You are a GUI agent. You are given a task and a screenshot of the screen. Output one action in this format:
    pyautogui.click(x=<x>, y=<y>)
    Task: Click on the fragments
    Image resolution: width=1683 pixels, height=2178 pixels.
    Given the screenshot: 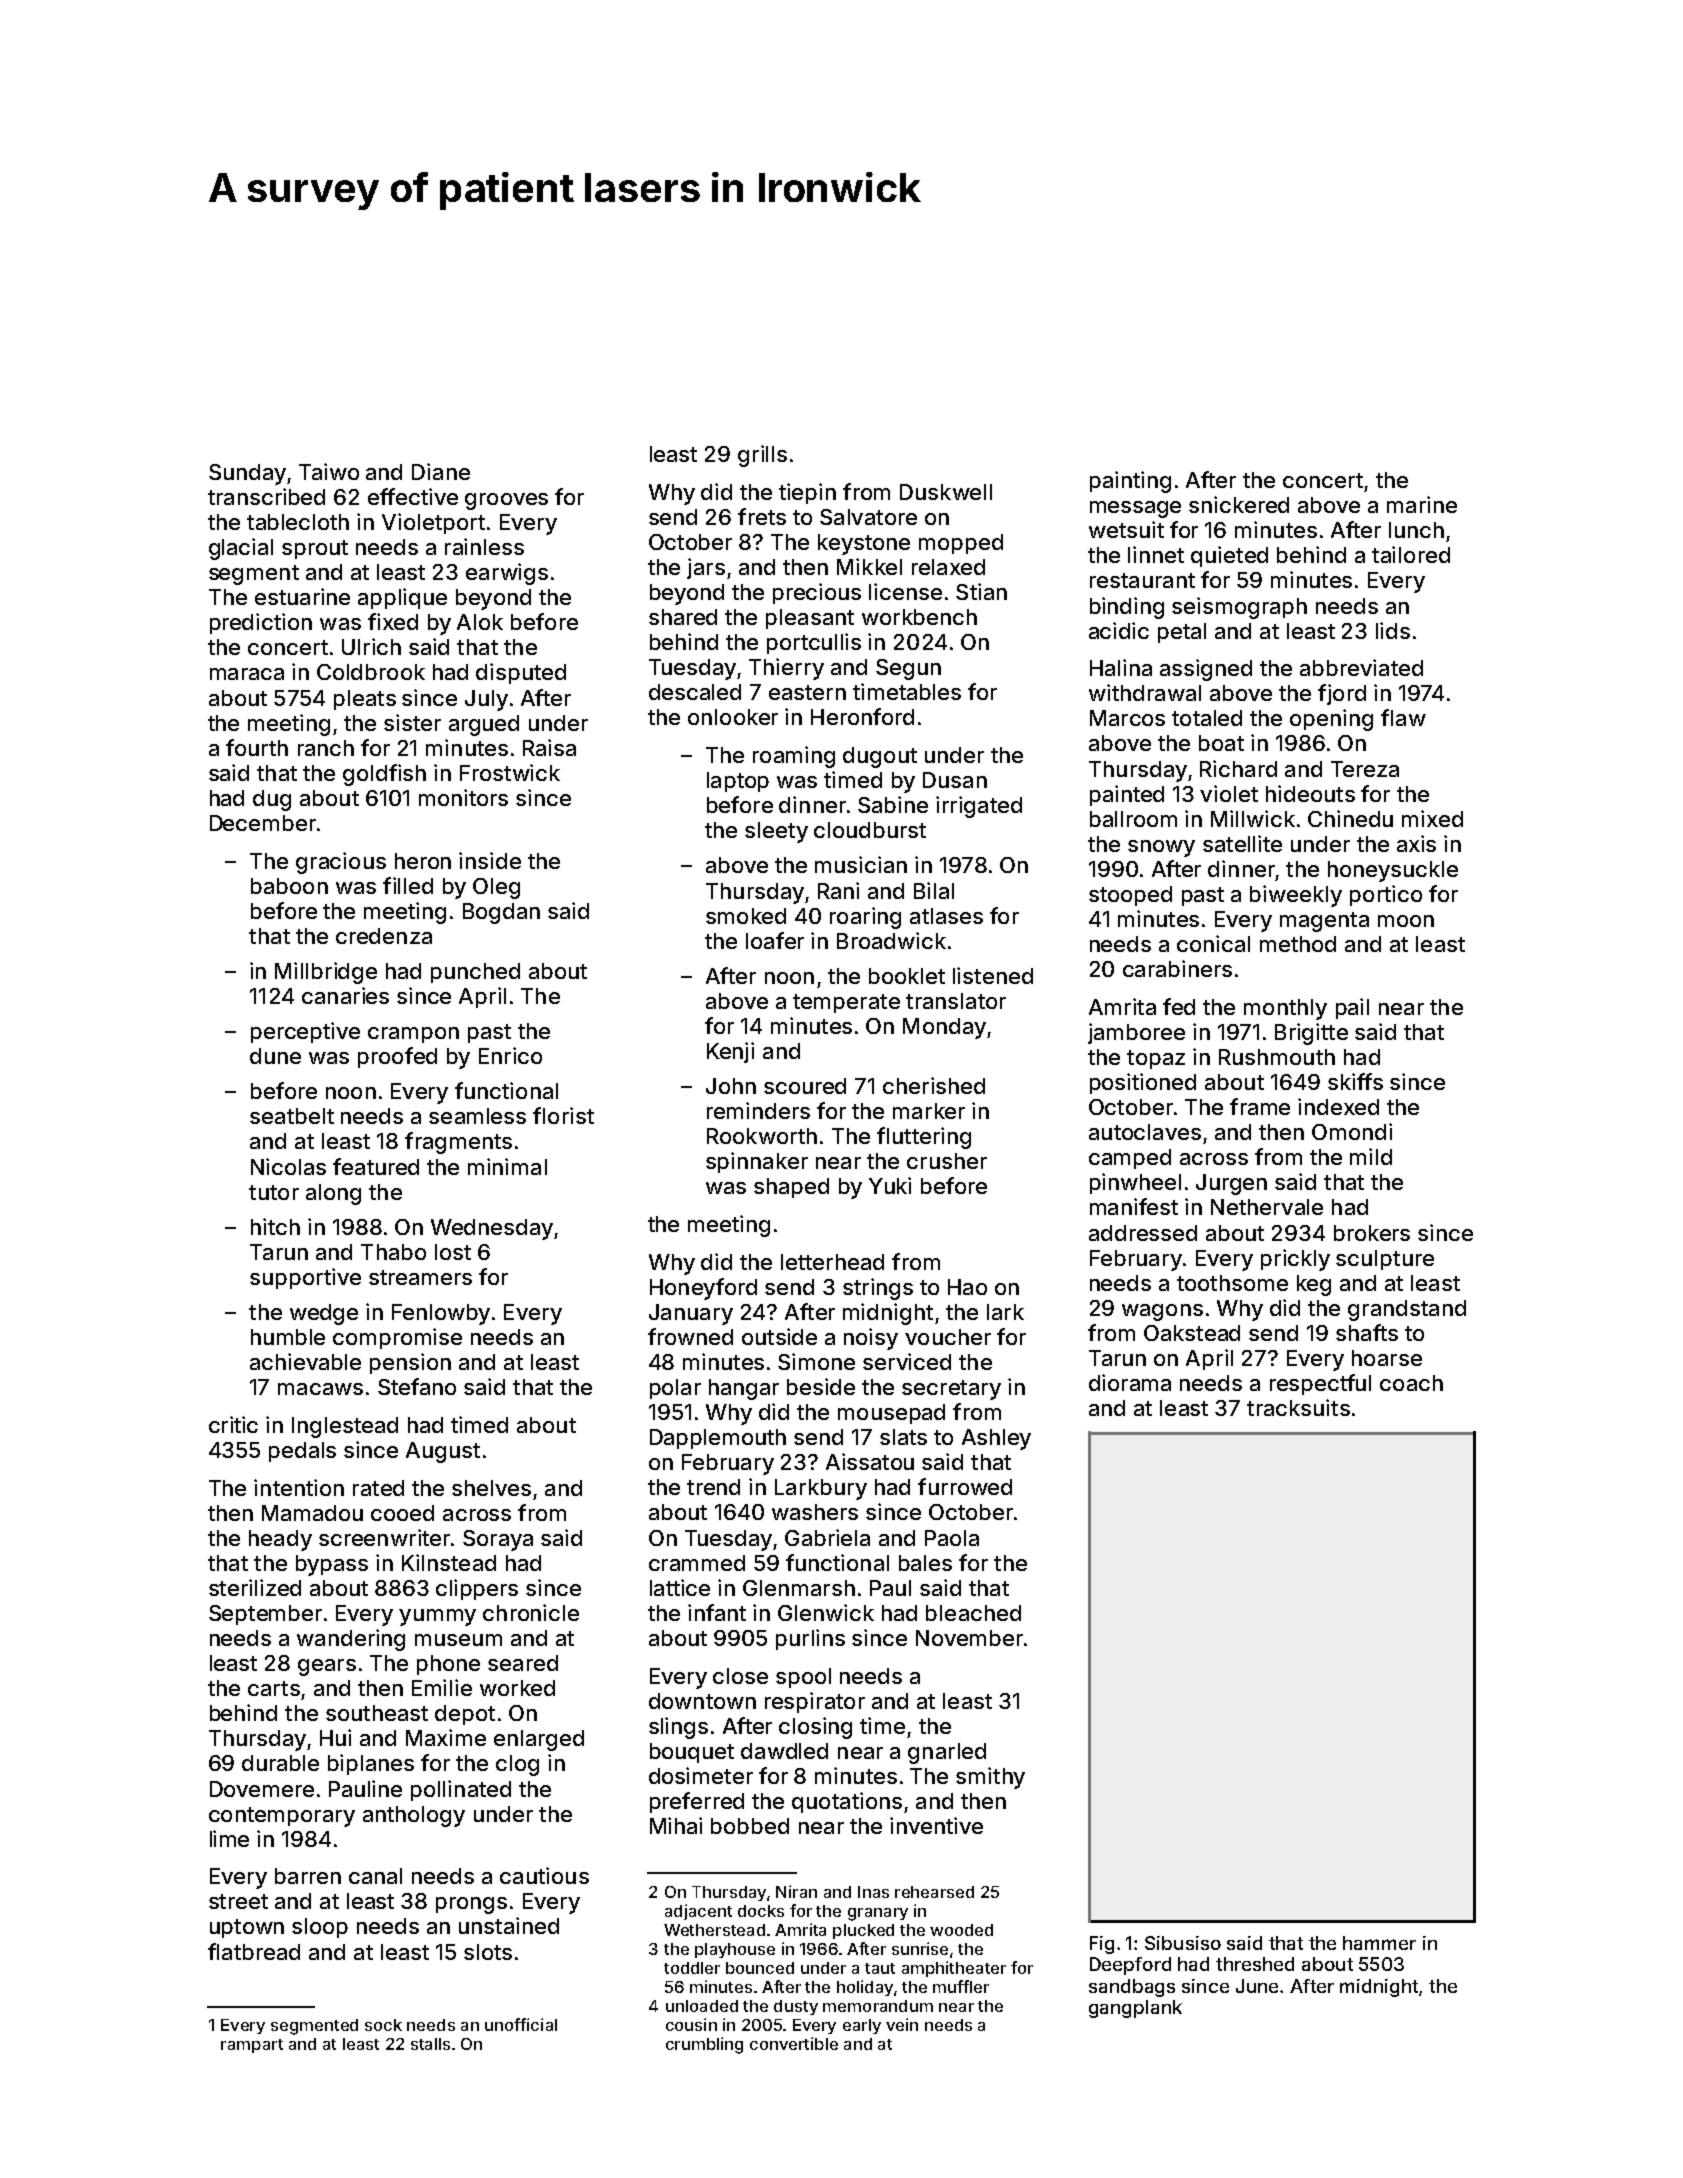 What is the action you would take?
    pyautogui.click(x=458, y=1143)
